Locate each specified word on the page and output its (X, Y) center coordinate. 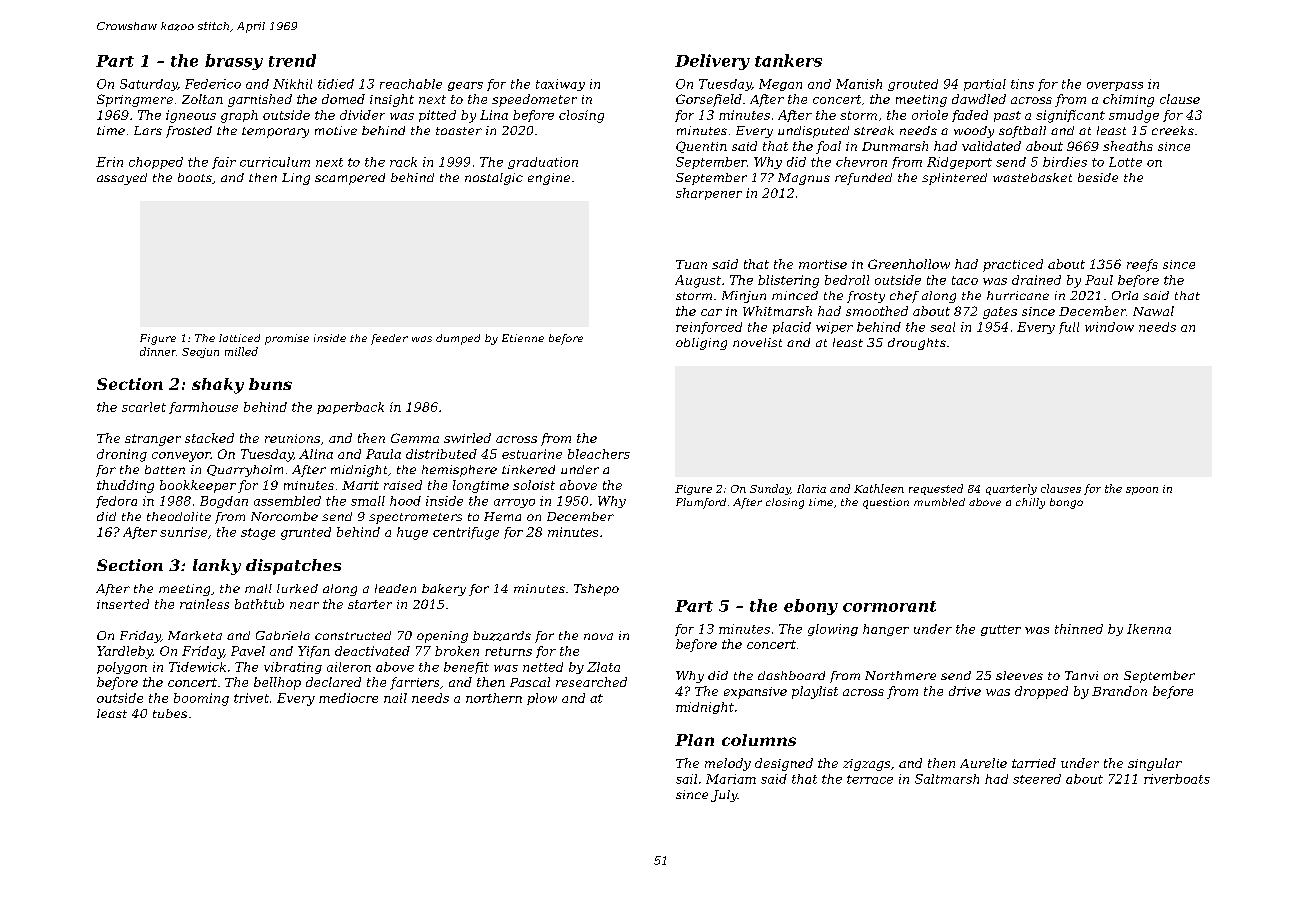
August (698, 281)
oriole (930, 115)
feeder (389, 339)
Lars (148, 130)
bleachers (599, 454)
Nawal (1153, 311)
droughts (917, 344)
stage (258, 534)
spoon (1142, 491)
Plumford (701, 503)
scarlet (144, 407)
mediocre (348, 698)
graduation (543, 163)
